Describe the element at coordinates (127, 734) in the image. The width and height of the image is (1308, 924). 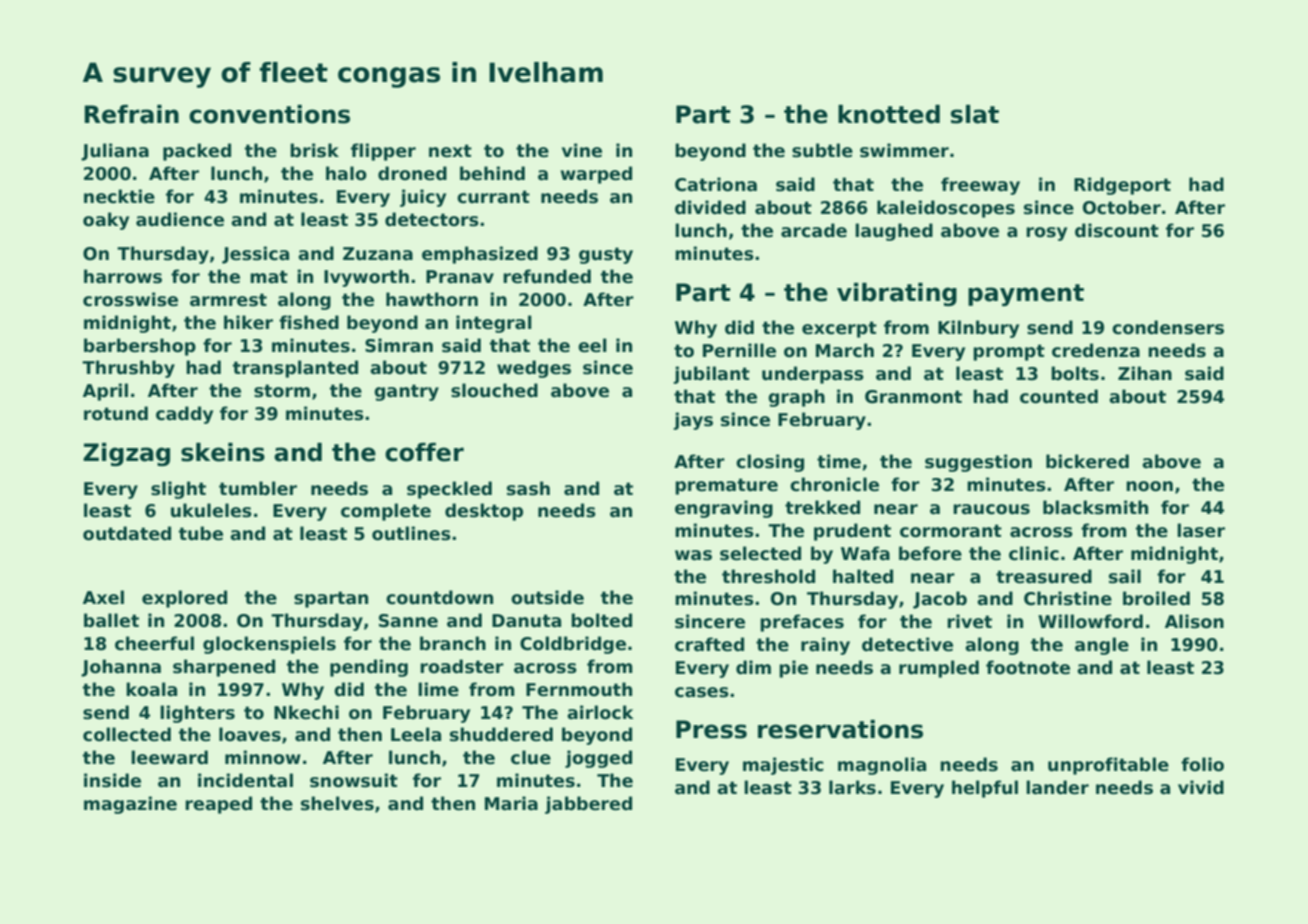
I see `collected` at that location.
